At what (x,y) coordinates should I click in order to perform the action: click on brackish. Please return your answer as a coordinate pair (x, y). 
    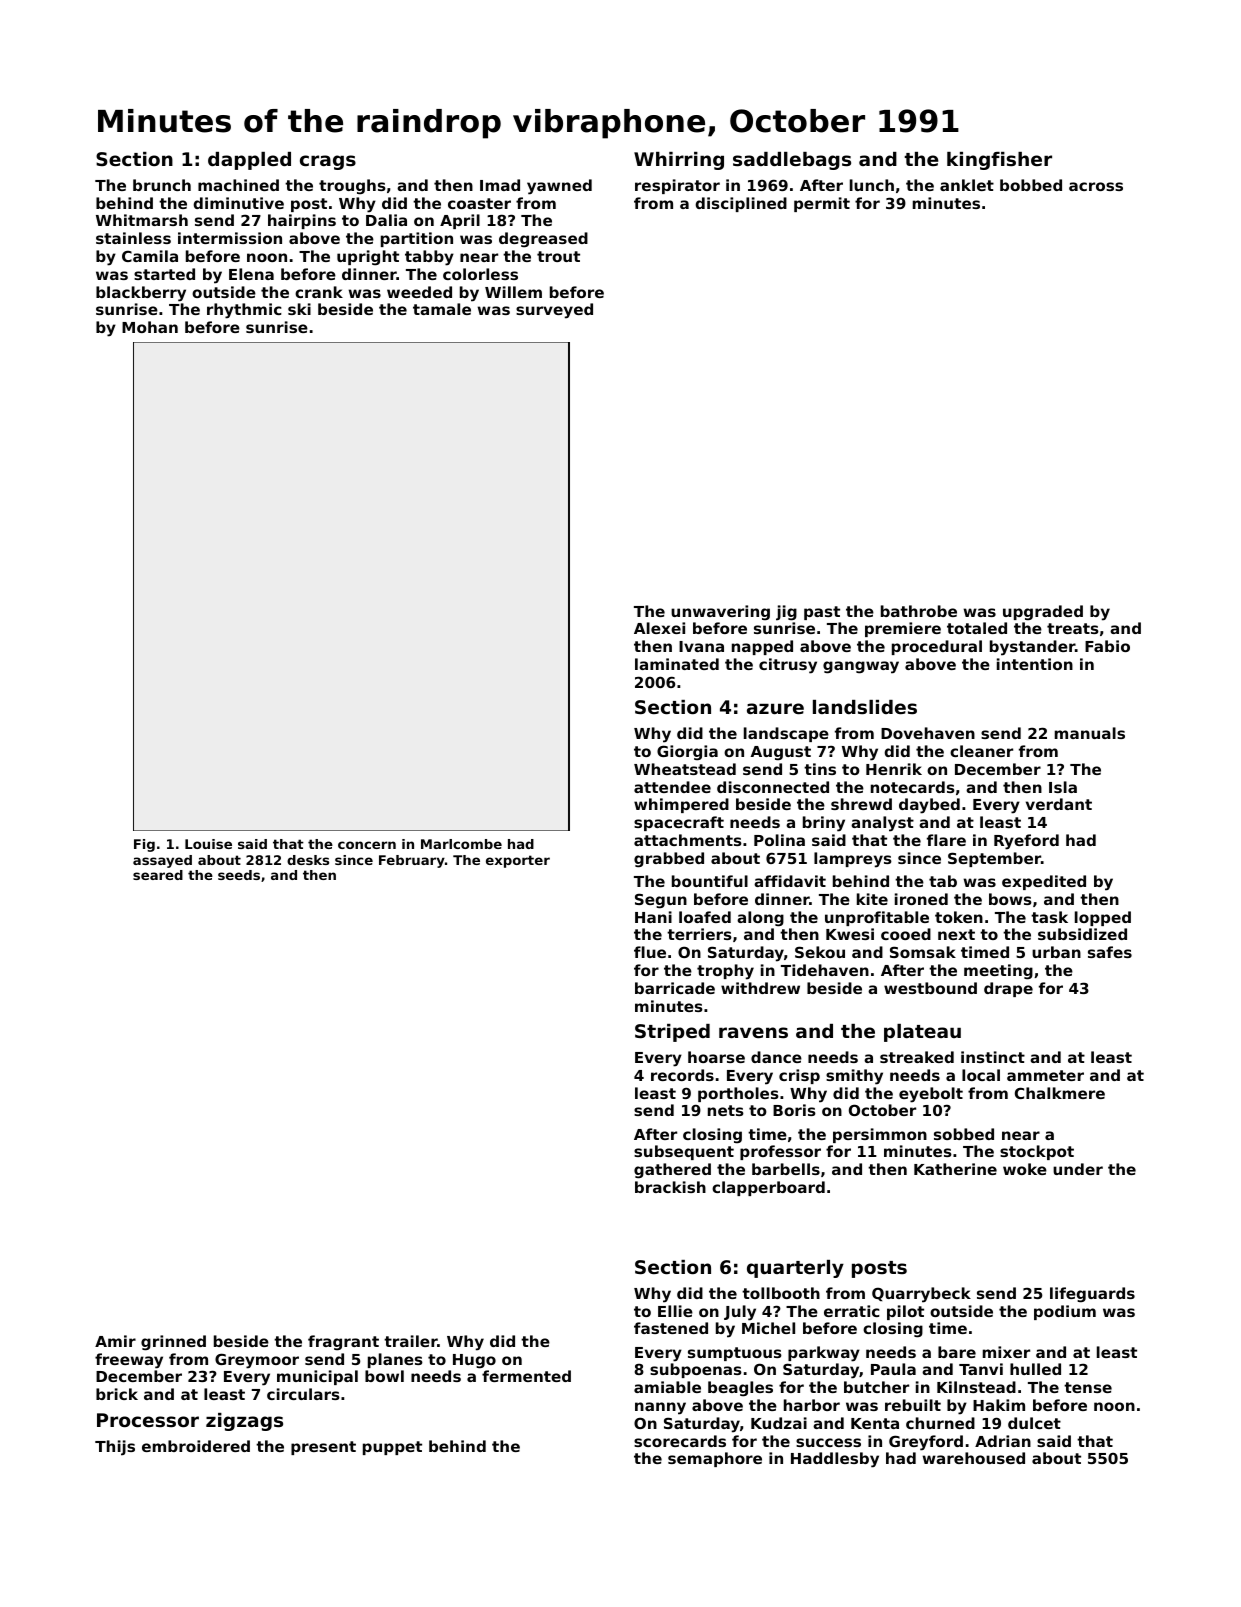
    Looking at the image, I should click on (670, 1187).
